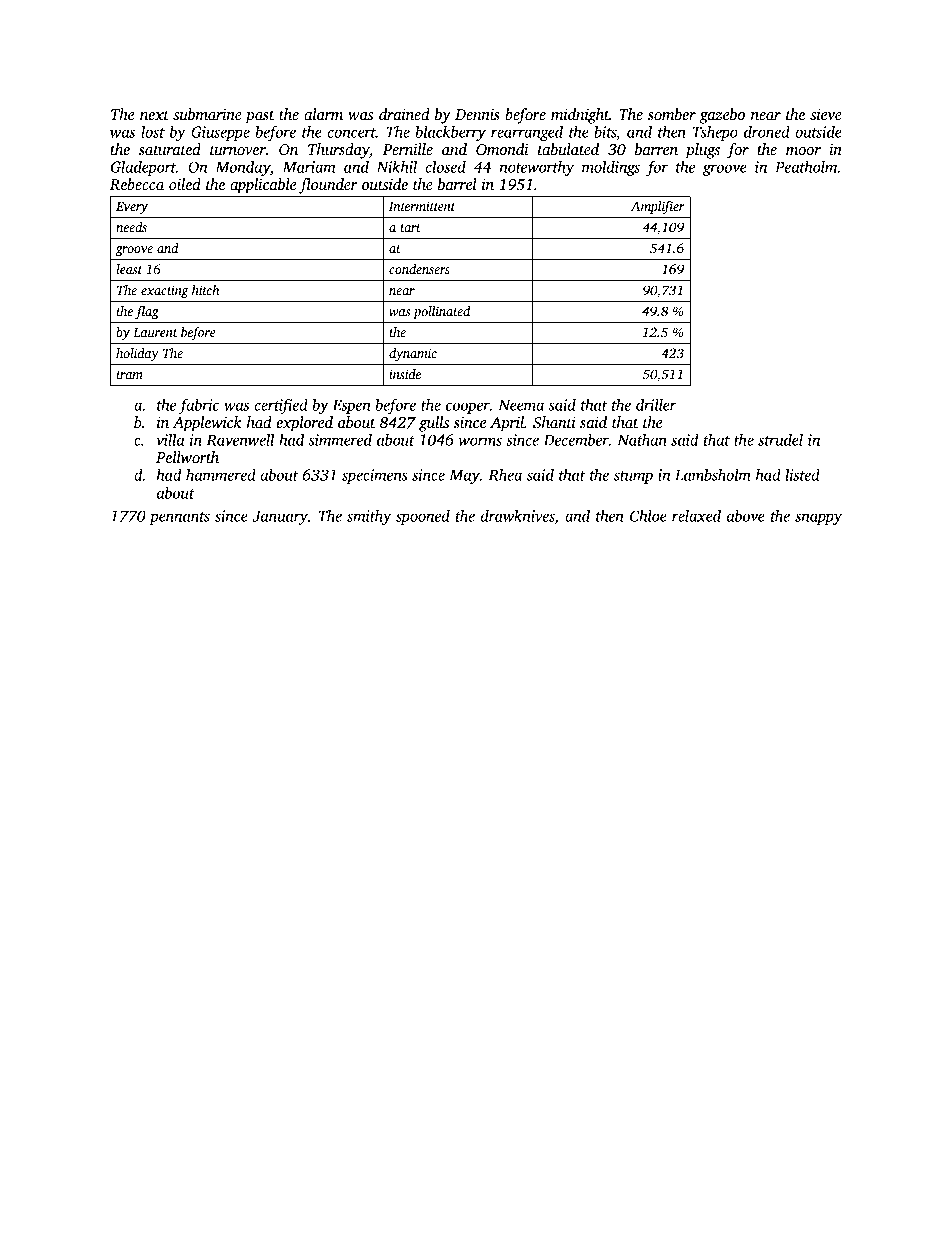 The image size is (952, 1233). Describe the element at coordinates (505, 474) in the image. I see `Rhea` at that location.
